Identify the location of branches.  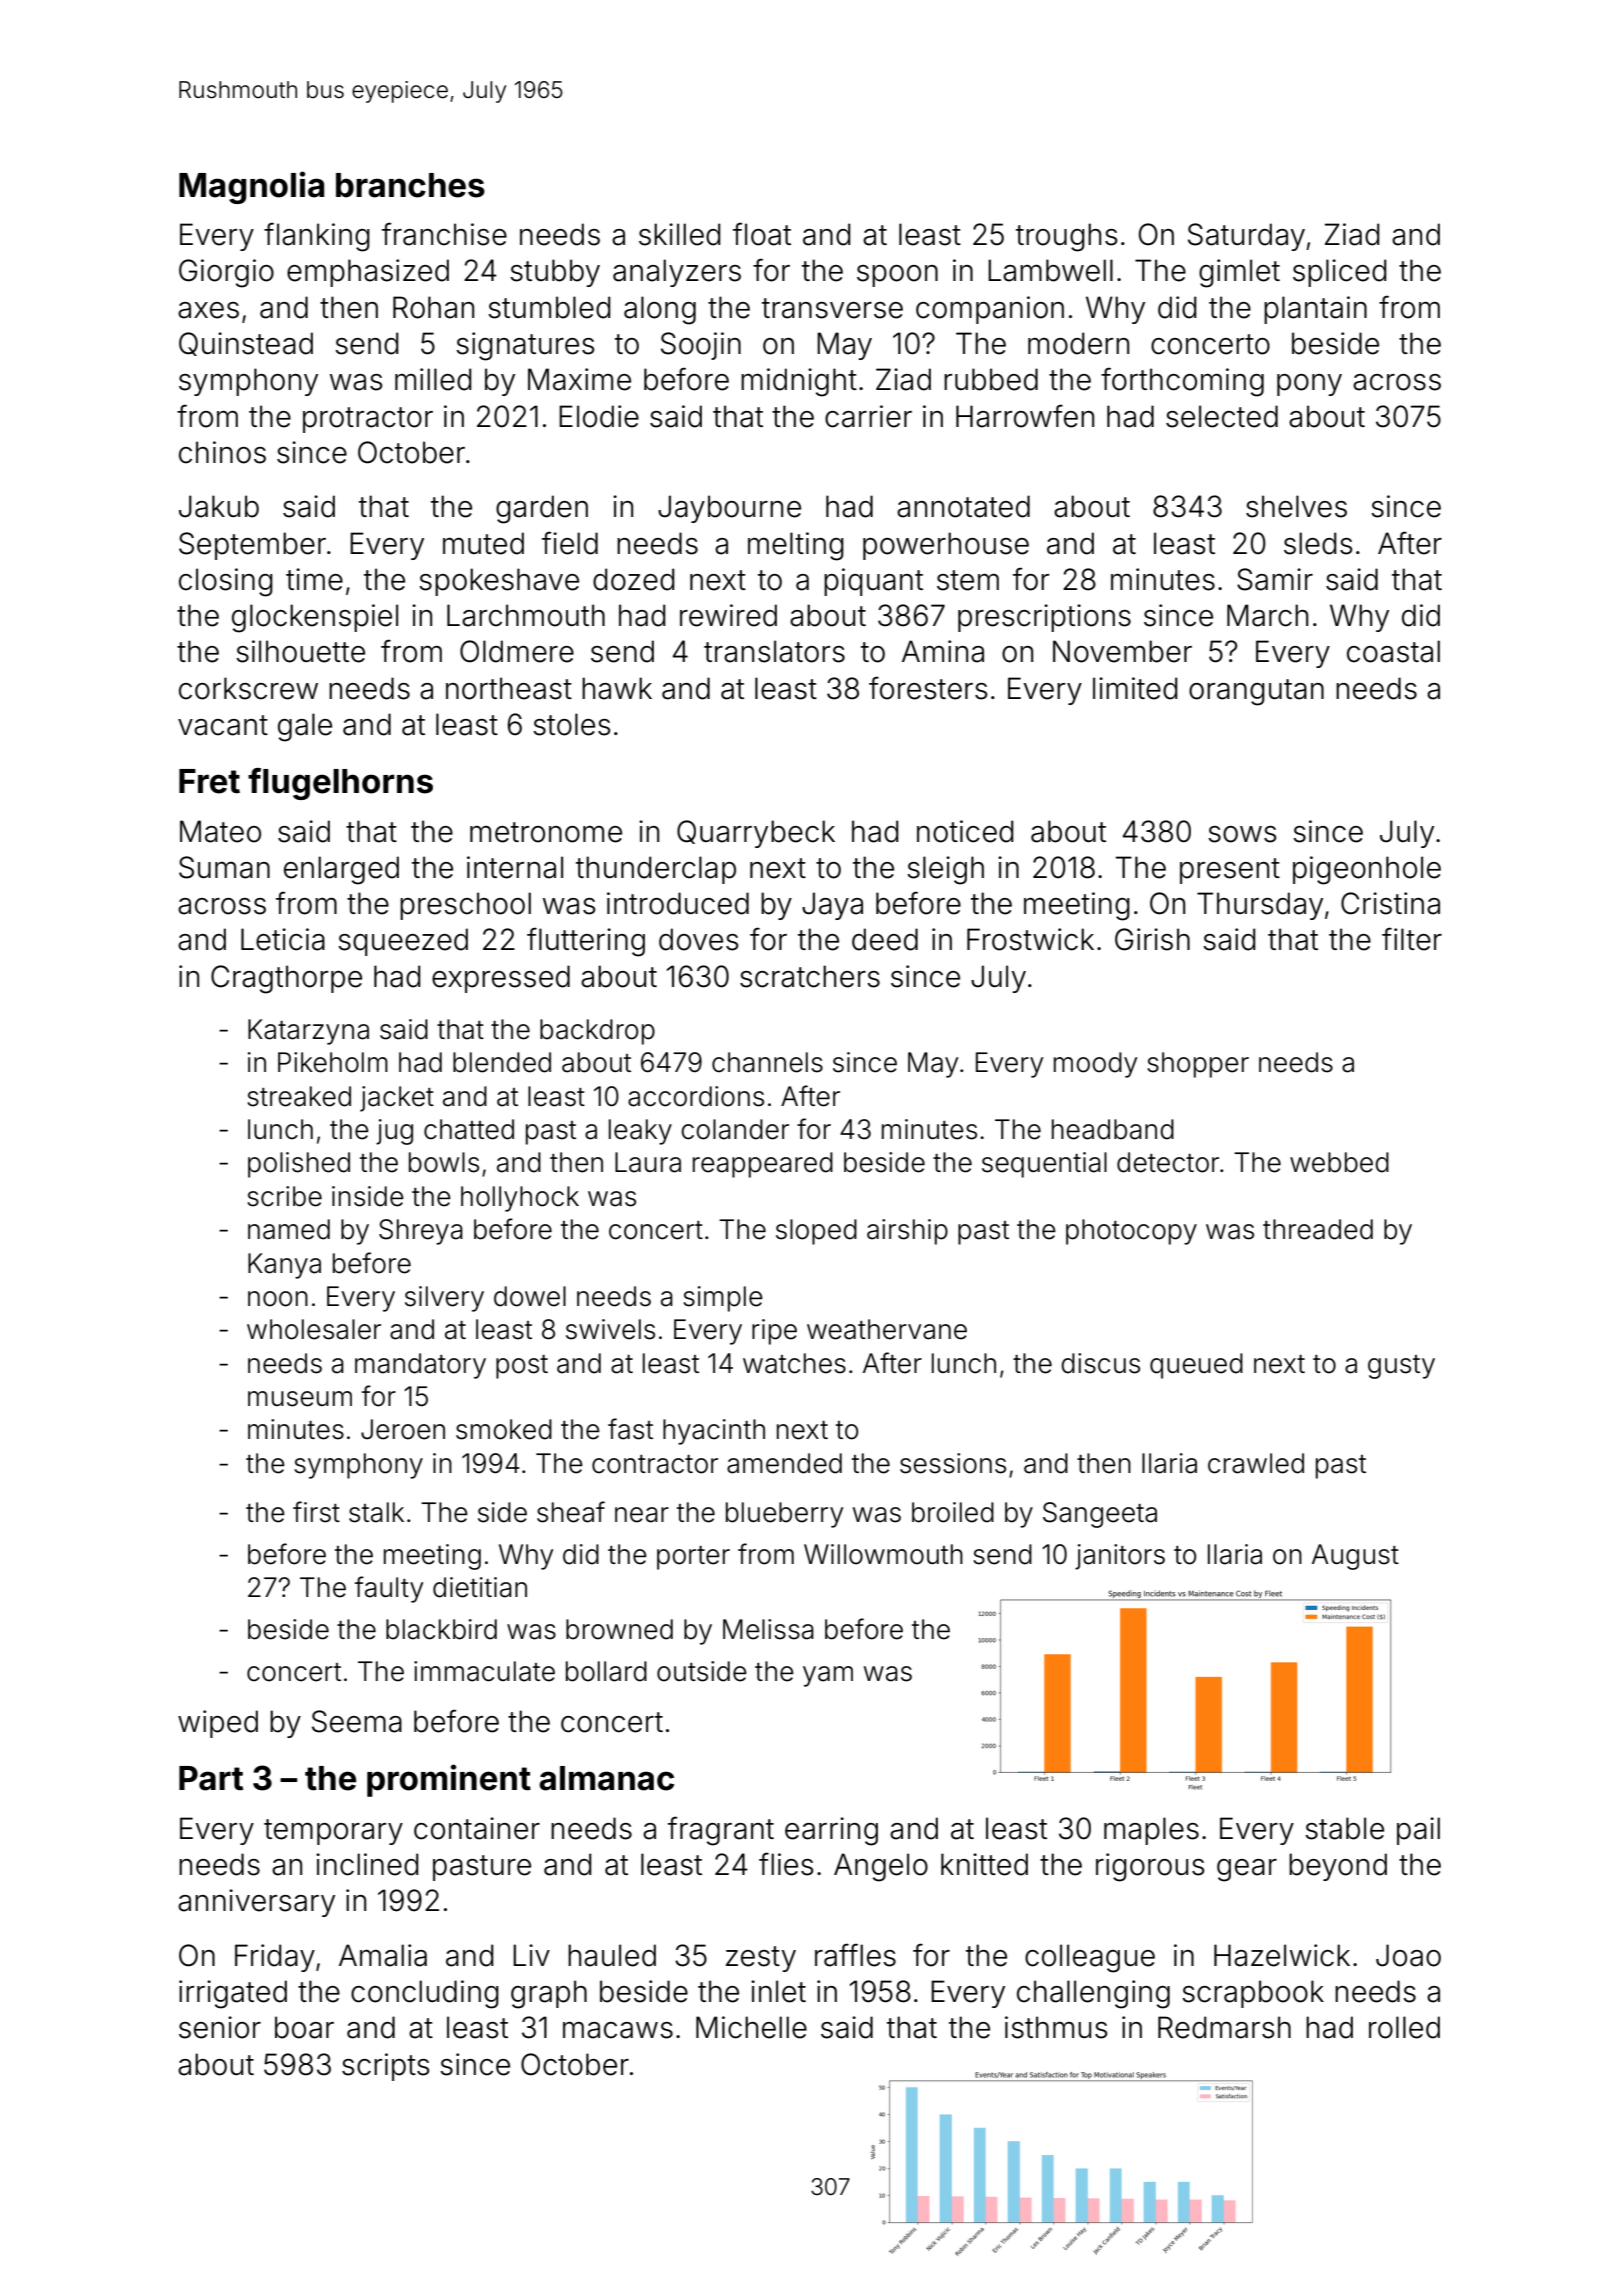
(410, 185).
